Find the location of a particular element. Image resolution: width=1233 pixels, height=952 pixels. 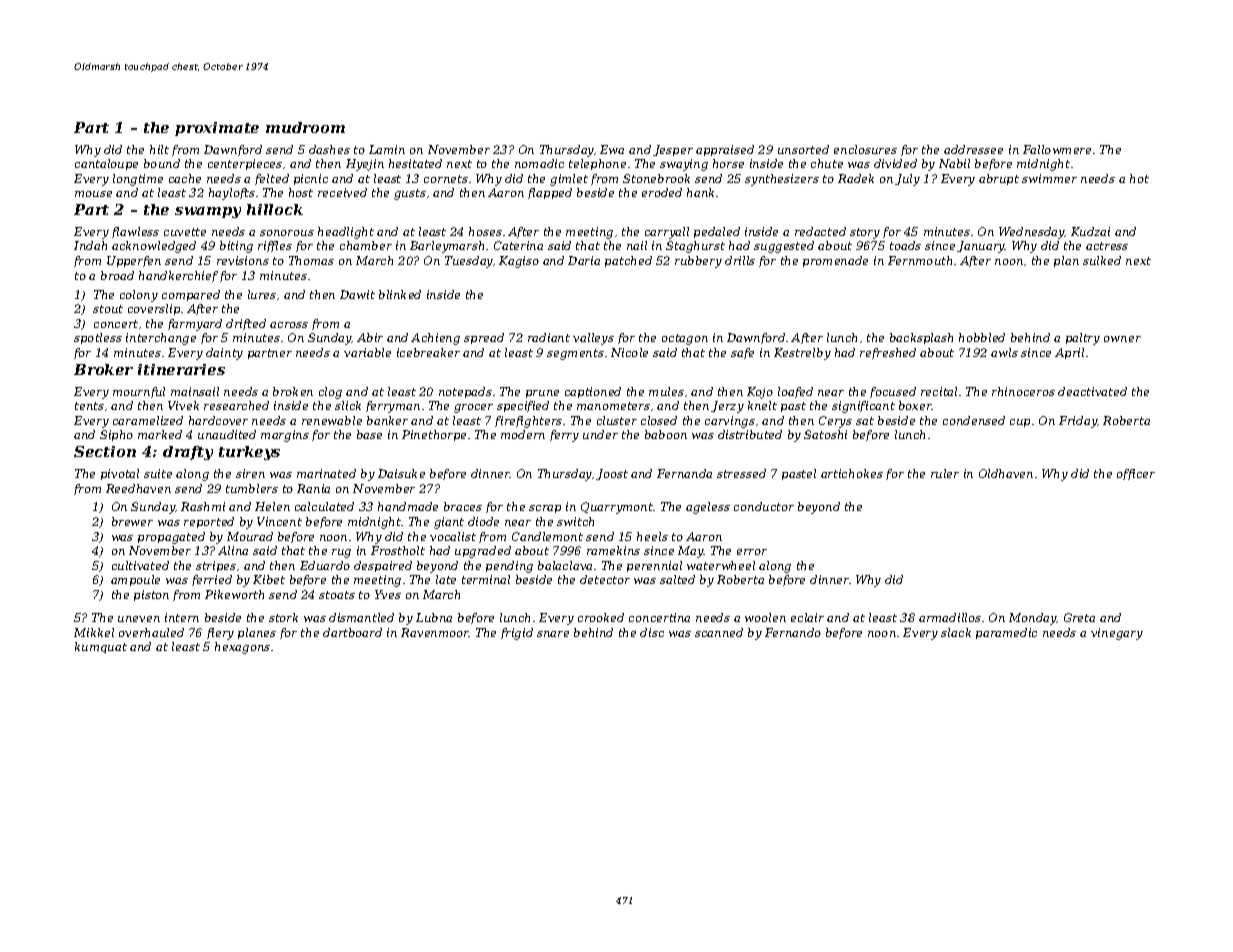

sulked is located at coordinates (1102, 260).
